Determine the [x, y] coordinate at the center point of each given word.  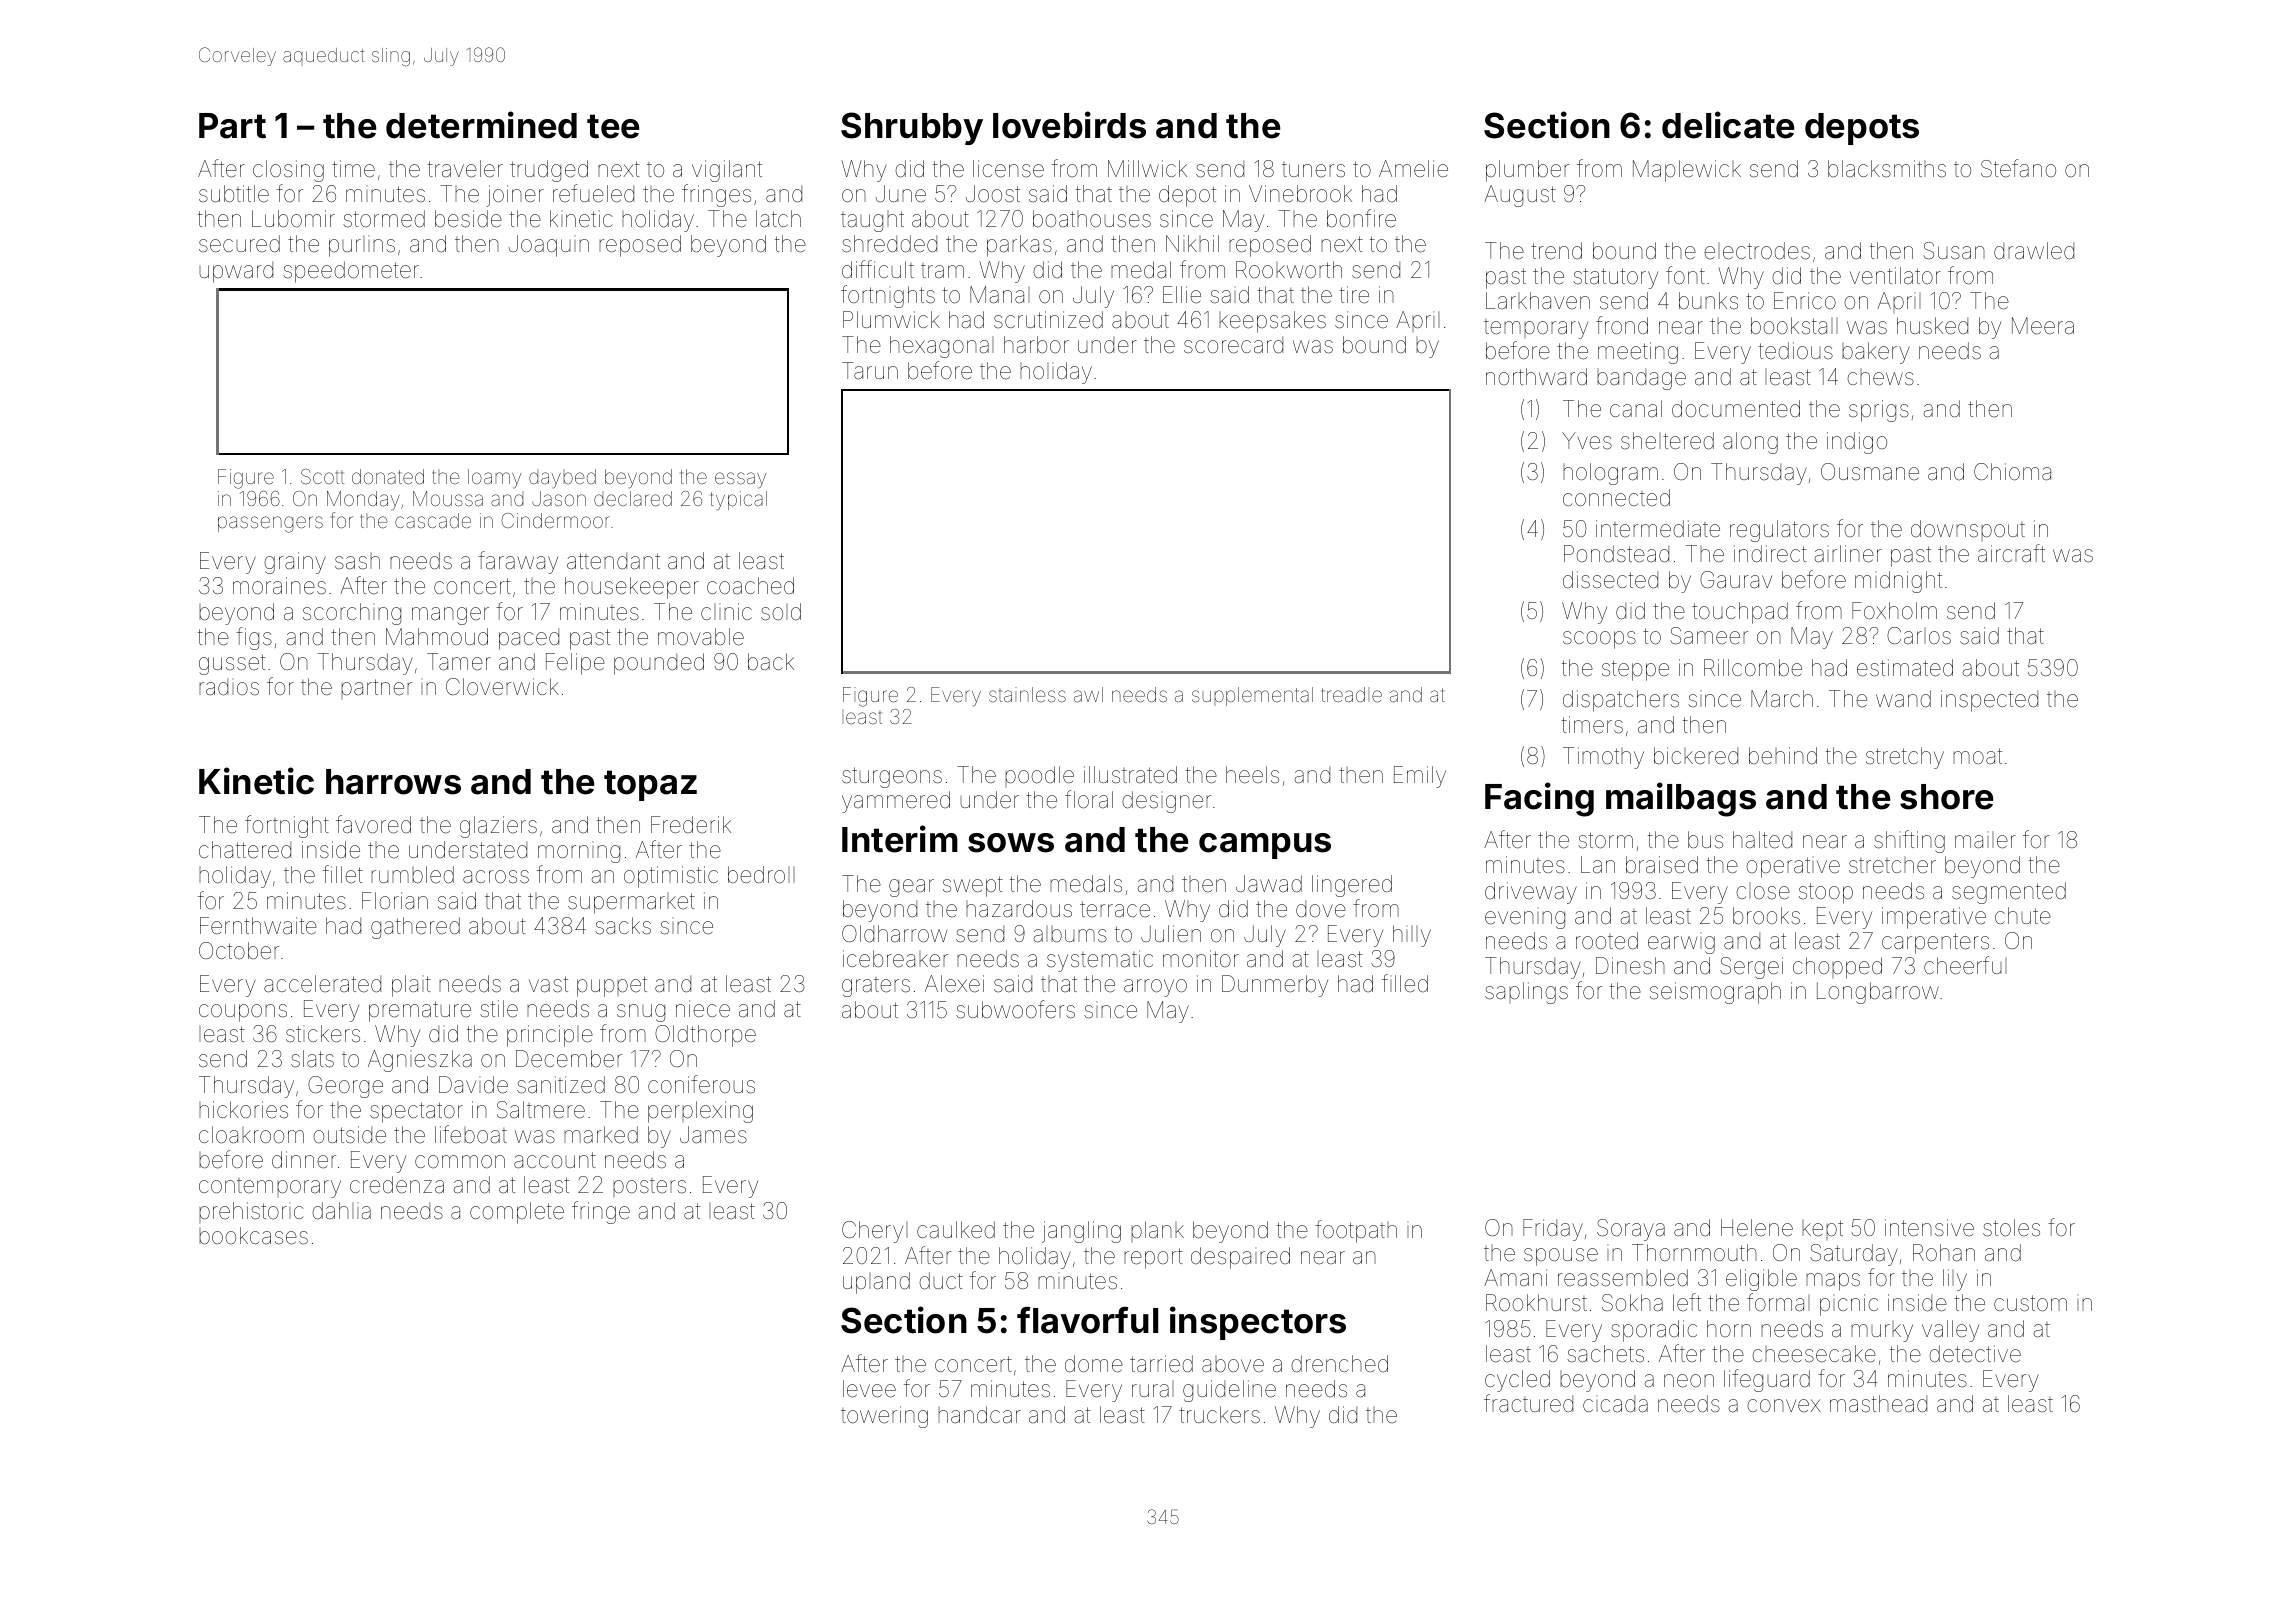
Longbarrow [1878, 993]
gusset [232, 664]
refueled [593, 193]
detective [1975, 1354]
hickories [243, 1109]
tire [1354, 295]
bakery [1876, 353]
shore [1946, 797]
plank [1157, 1231]
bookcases [253, 1236]
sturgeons [892, 777]
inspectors [1258, 1323]
